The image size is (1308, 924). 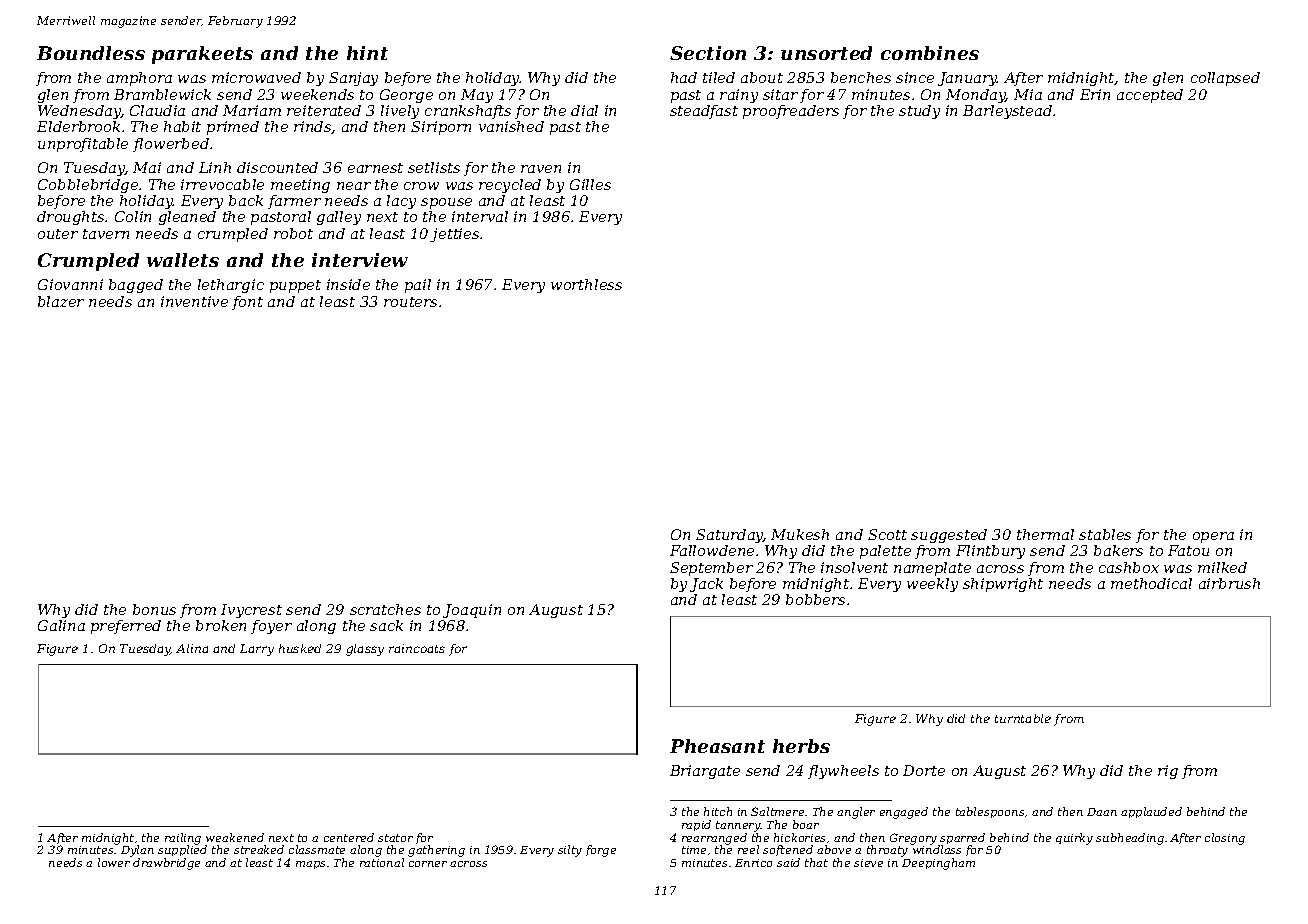 What do you see at coordinates (712, 550) in the screenshot?
I see `Fallowdene` at bounding box center [712, 550].
